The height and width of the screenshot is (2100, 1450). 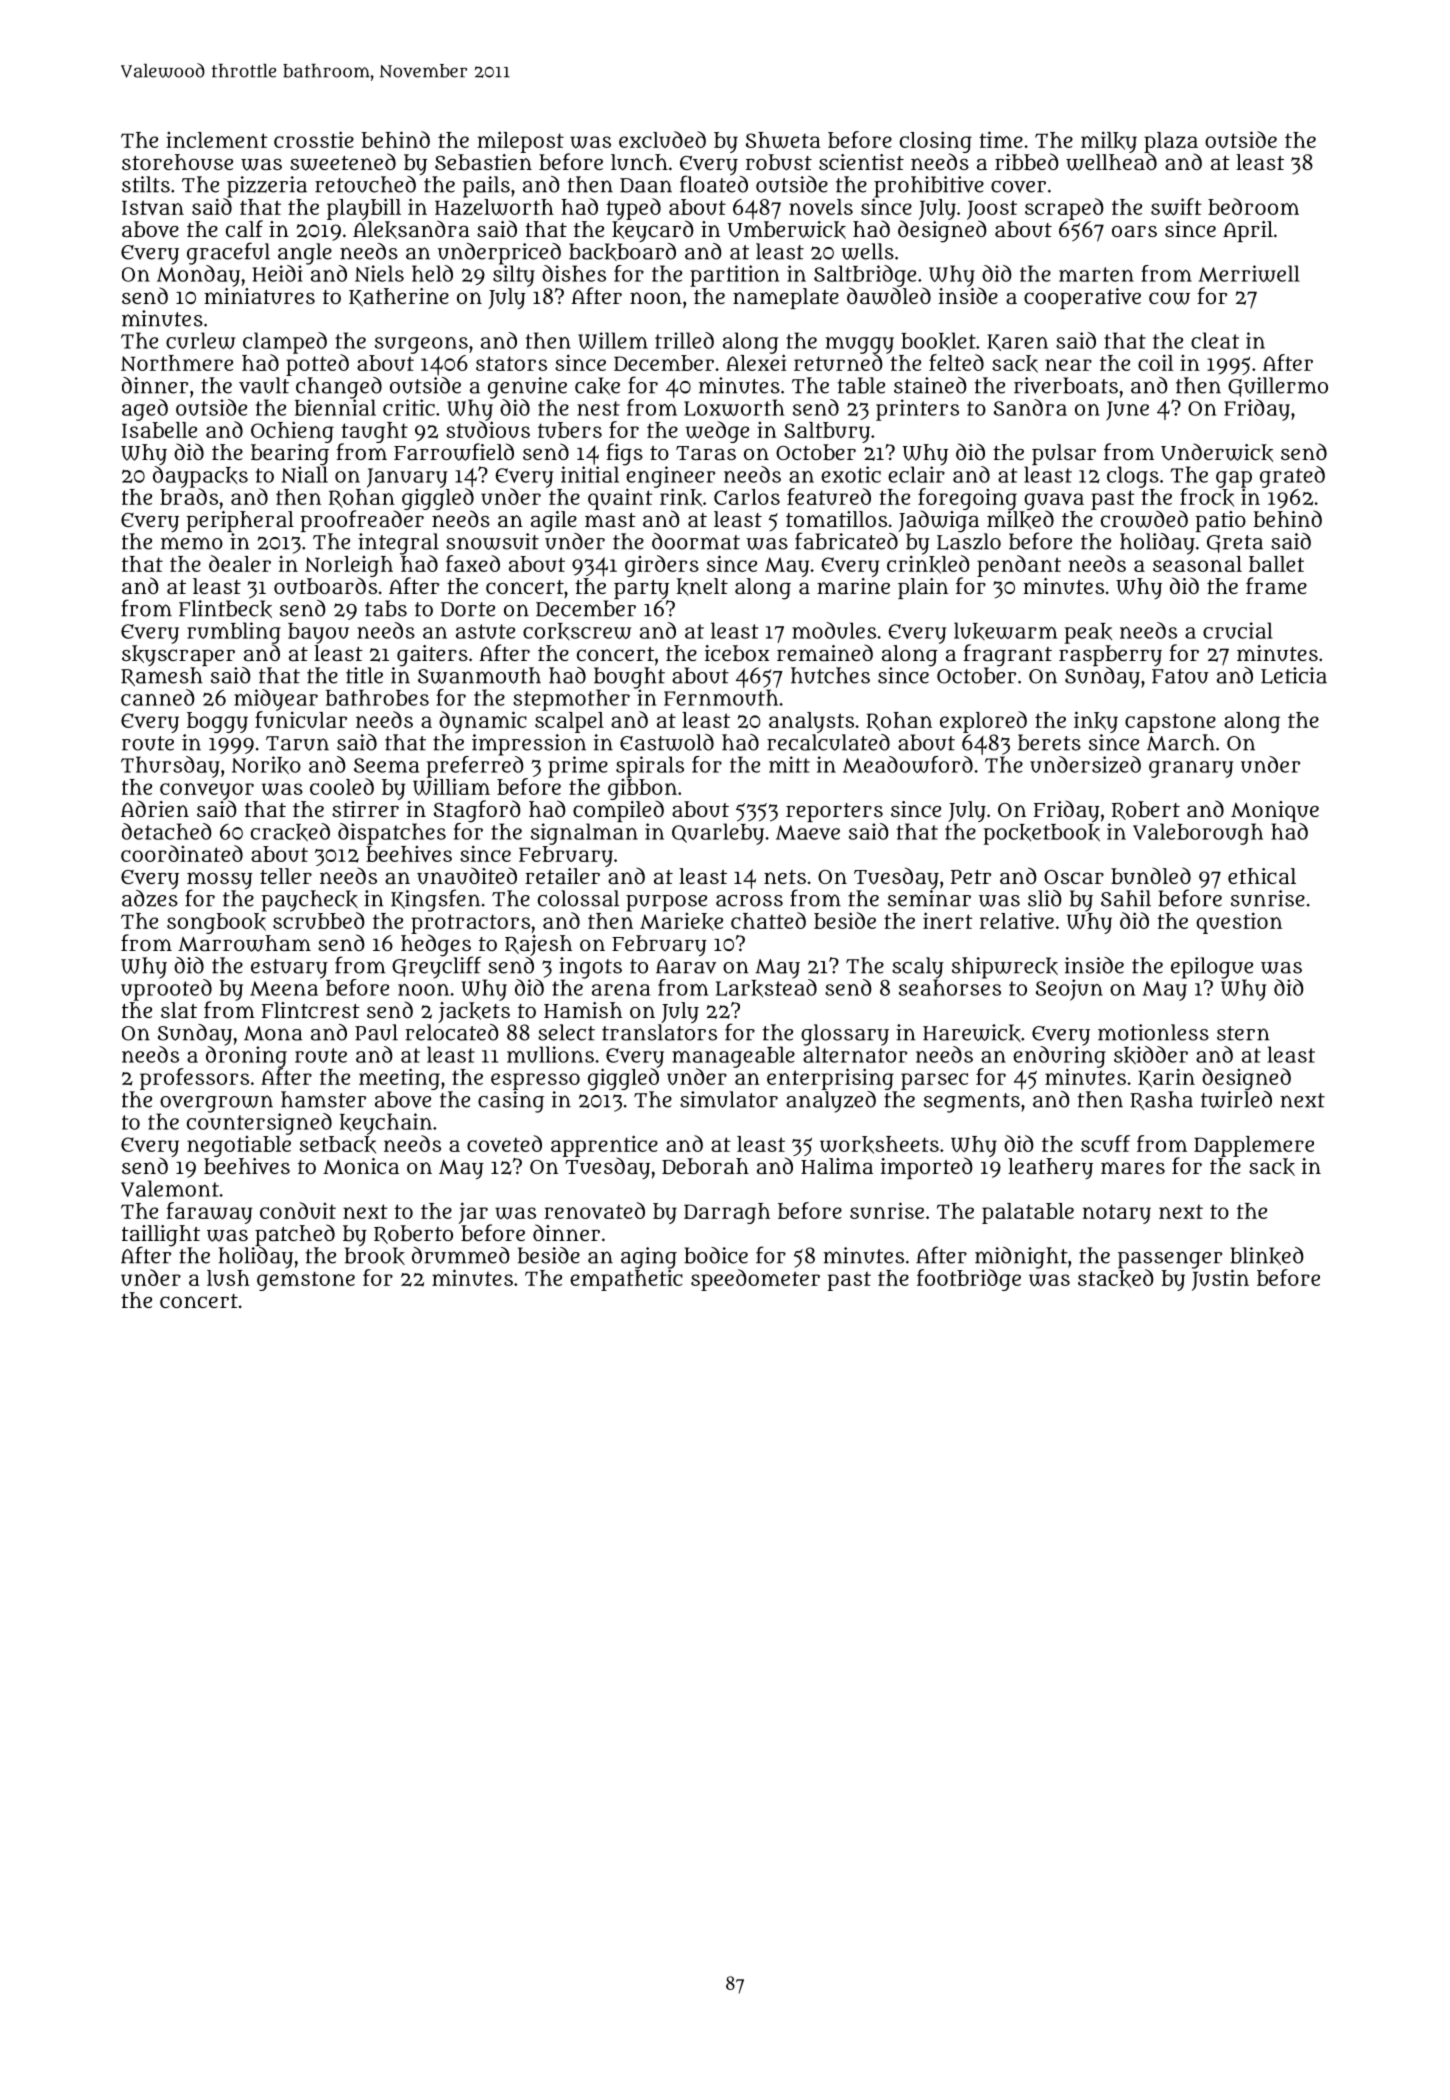 What do you see at coordinates (170, 1188) in the screenshot?
I see `Valemont` at bounding box center [170, 1188].
